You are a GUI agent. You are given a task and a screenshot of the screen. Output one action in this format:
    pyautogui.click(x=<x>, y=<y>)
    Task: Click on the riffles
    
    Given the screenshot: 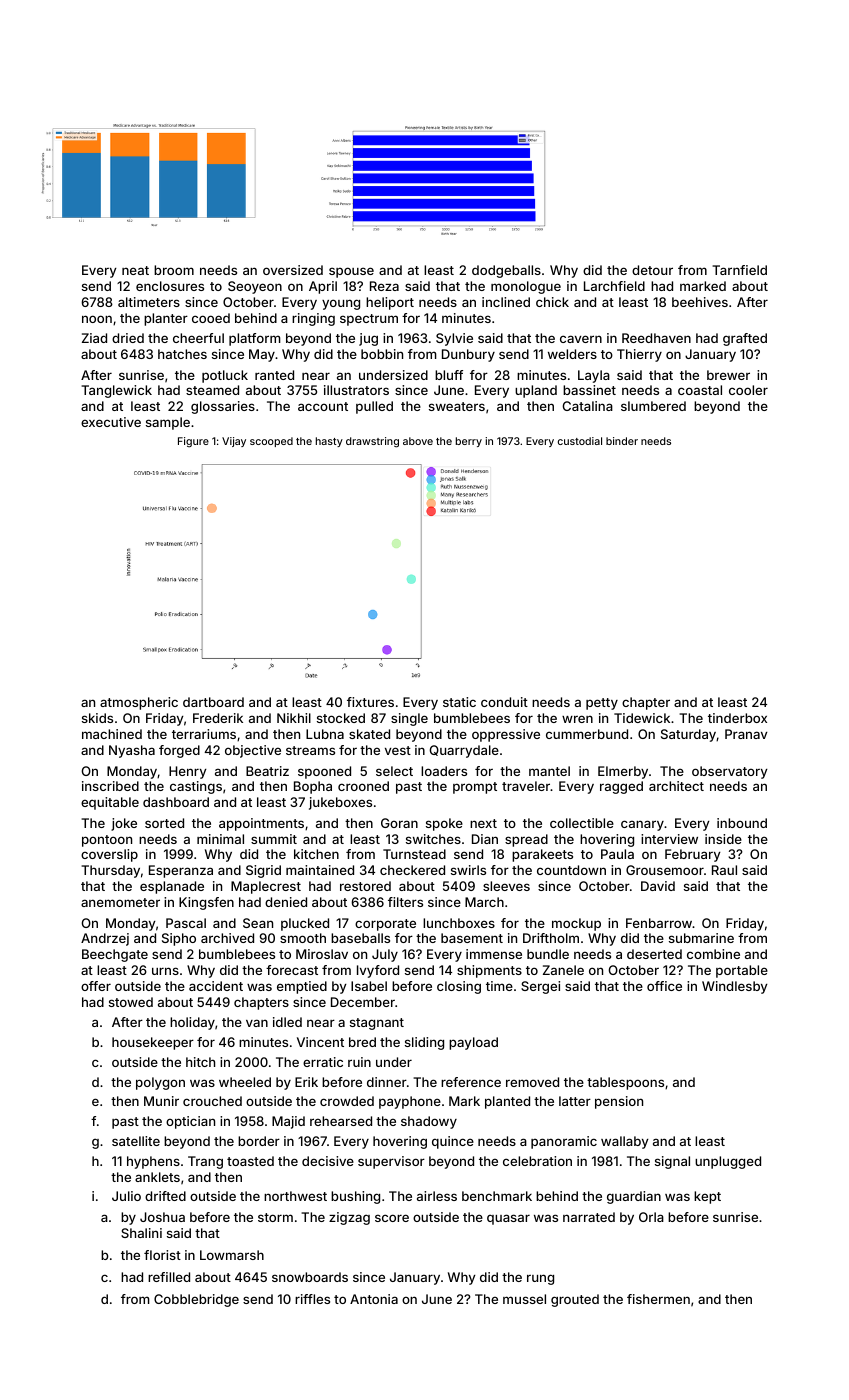 What is the action you would take?
    pyautogui.click(x=312, y=1299)
